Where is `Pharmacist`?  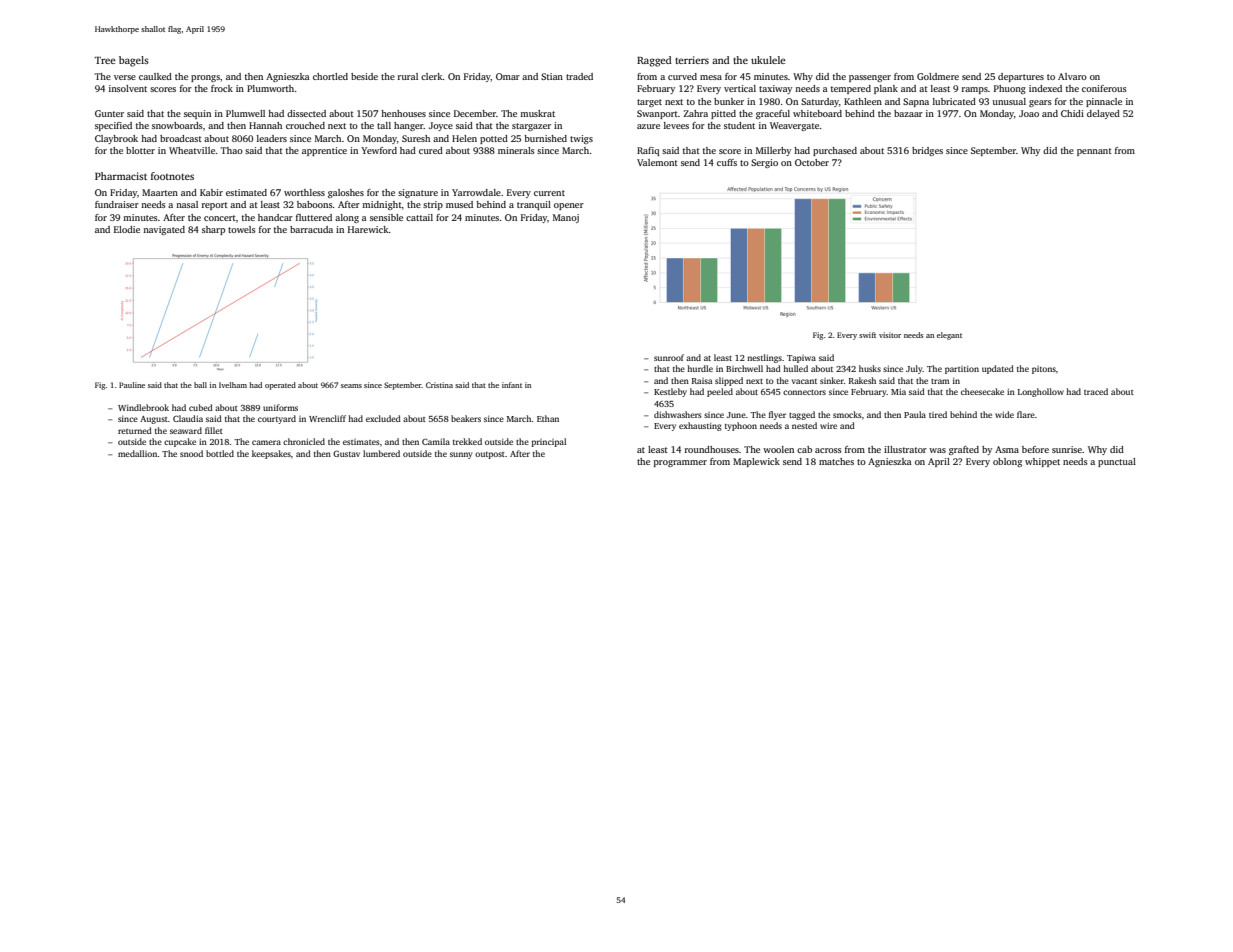
Pharmacist is located at coordinates (121, 176).
